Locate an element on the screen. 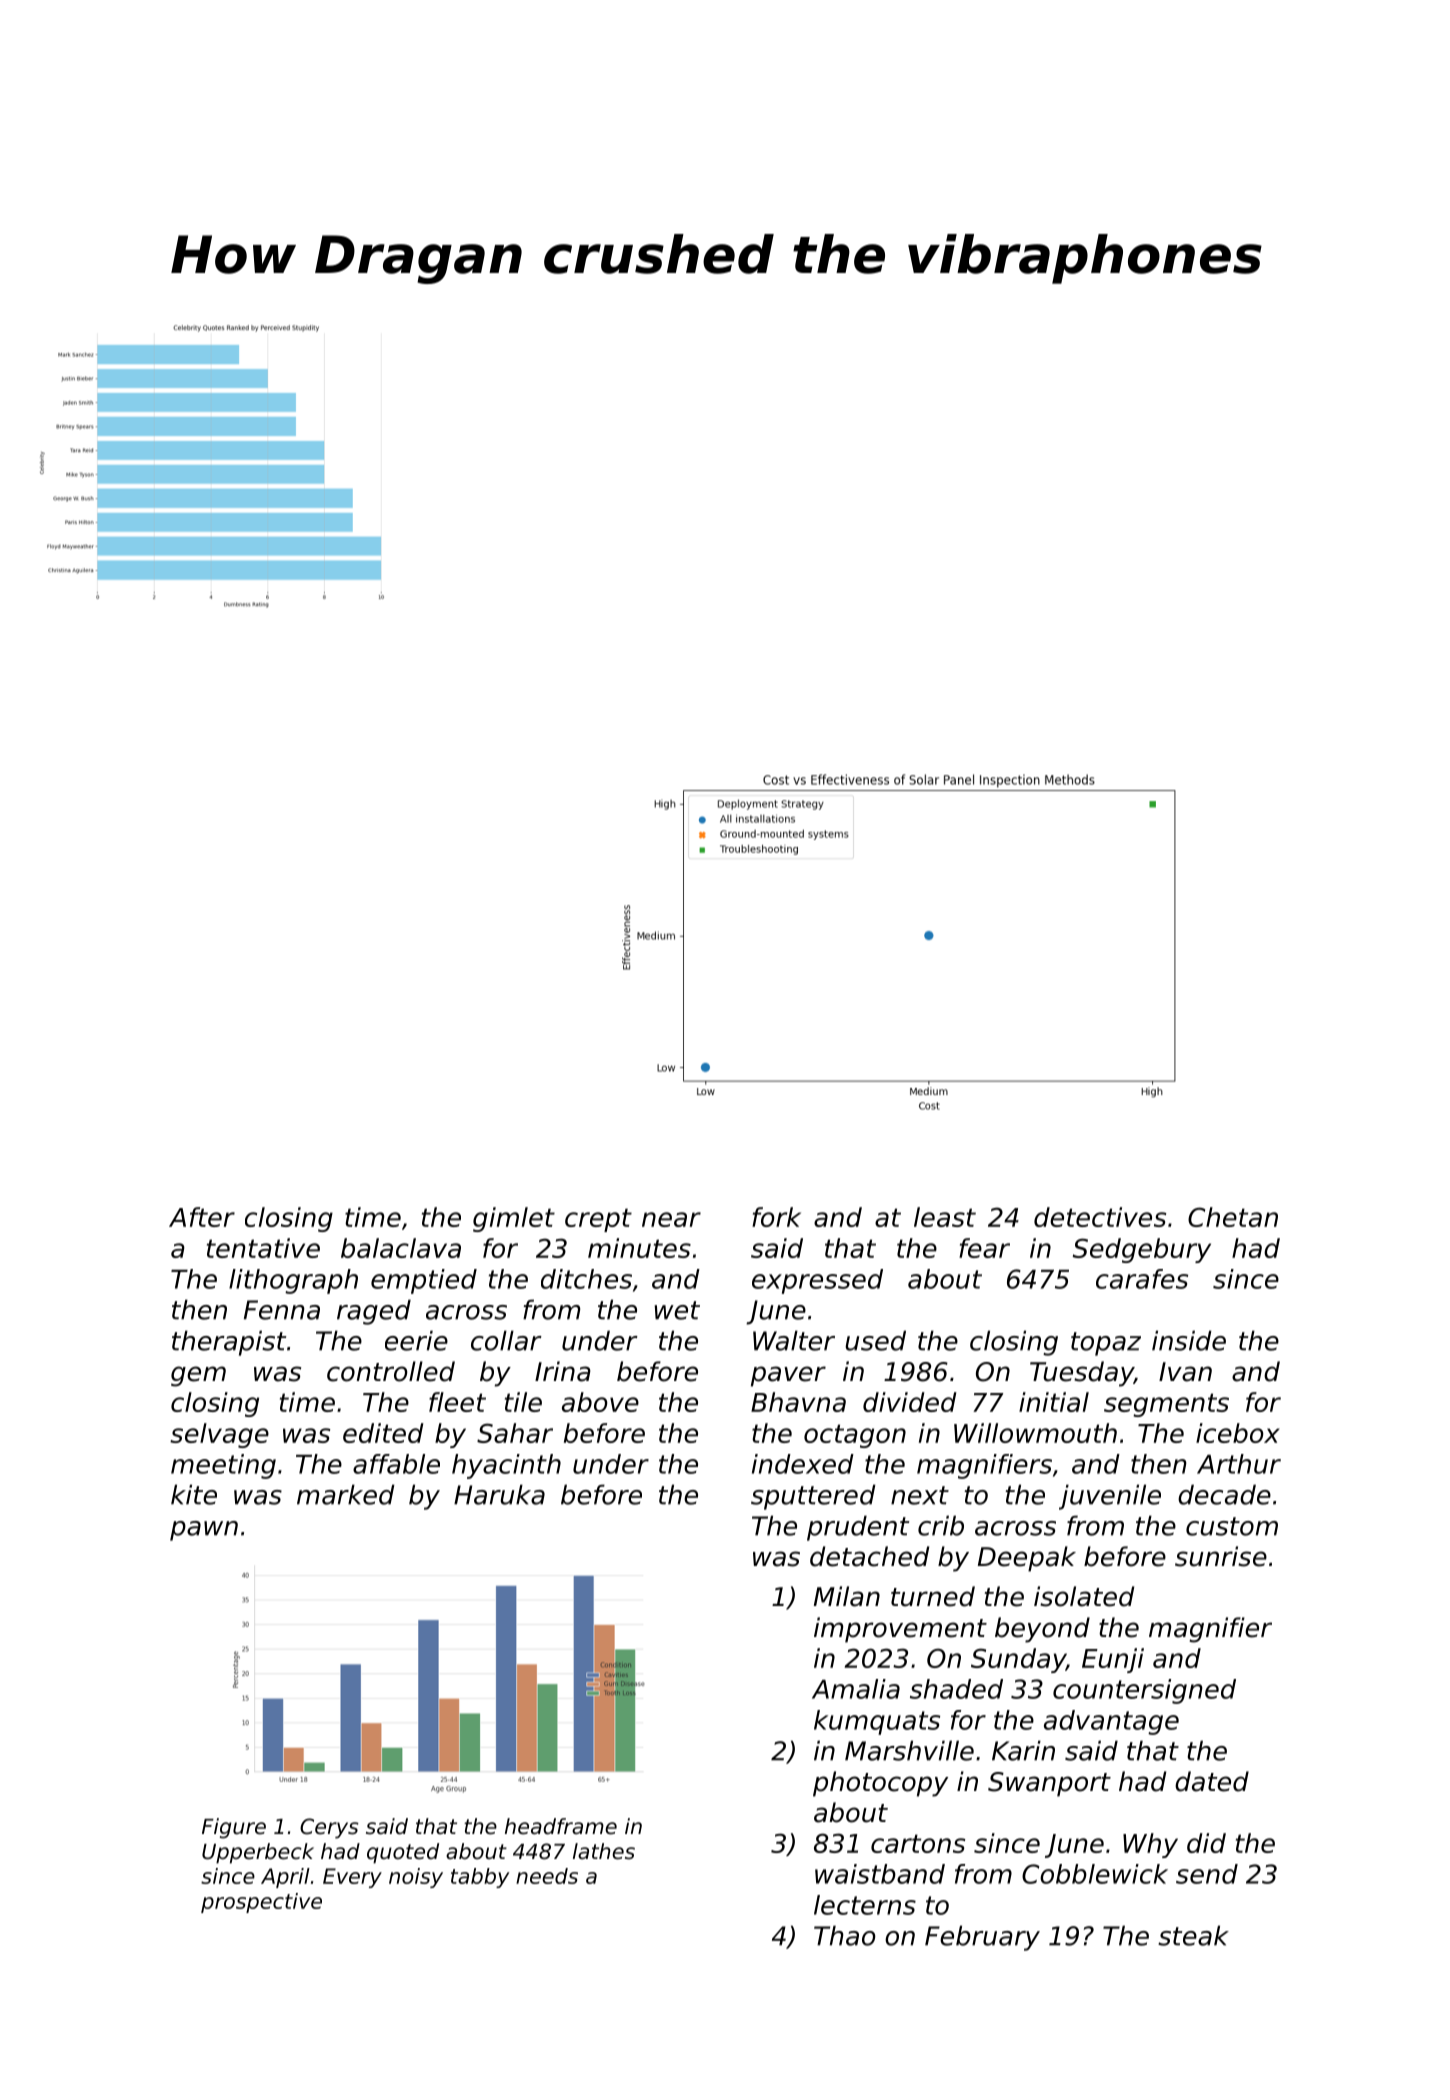 This screenshot has width=1450, height=2100. Willowmouth is located at coordinates (1035, 1433).
